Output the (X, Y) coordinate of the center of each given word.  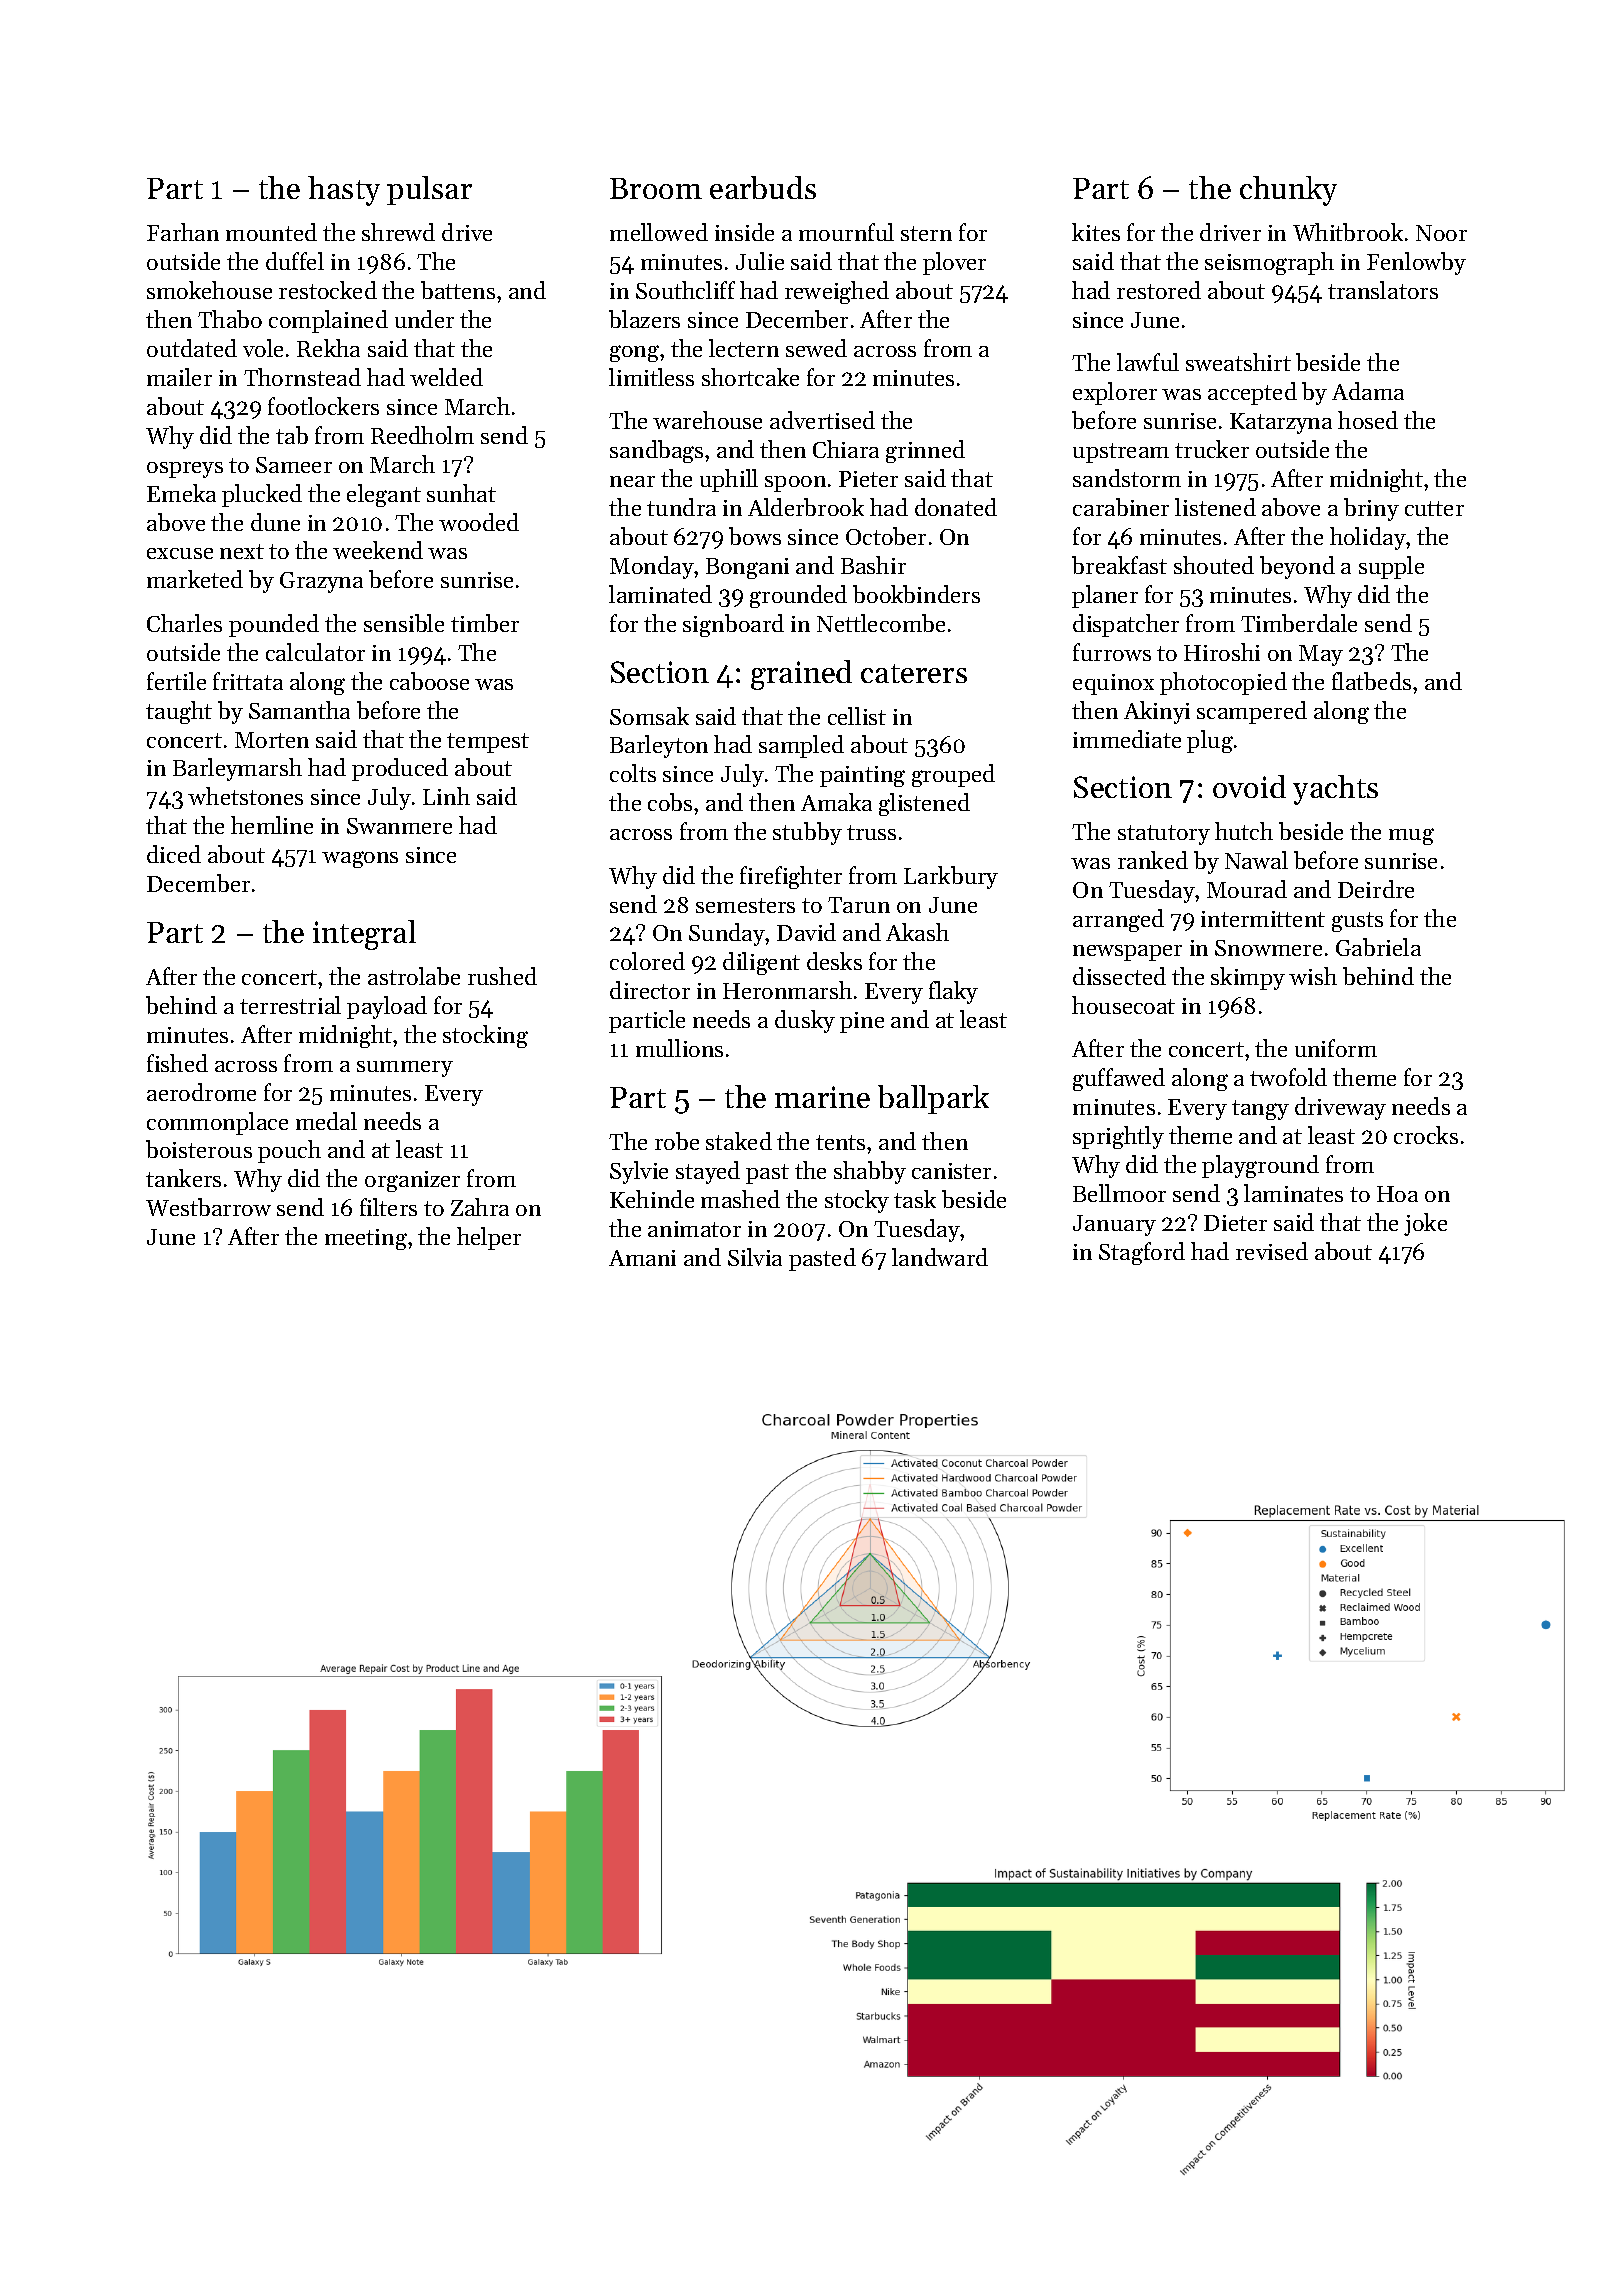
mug (1411, 836)
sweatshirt (1238, 362)
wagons (360, 859)
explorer (1115, 393)
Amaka (836, 802)
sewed (816, 348)
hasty (344, 191)
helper (489, 1238)
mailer (179, 377)
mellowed (659, 232)
